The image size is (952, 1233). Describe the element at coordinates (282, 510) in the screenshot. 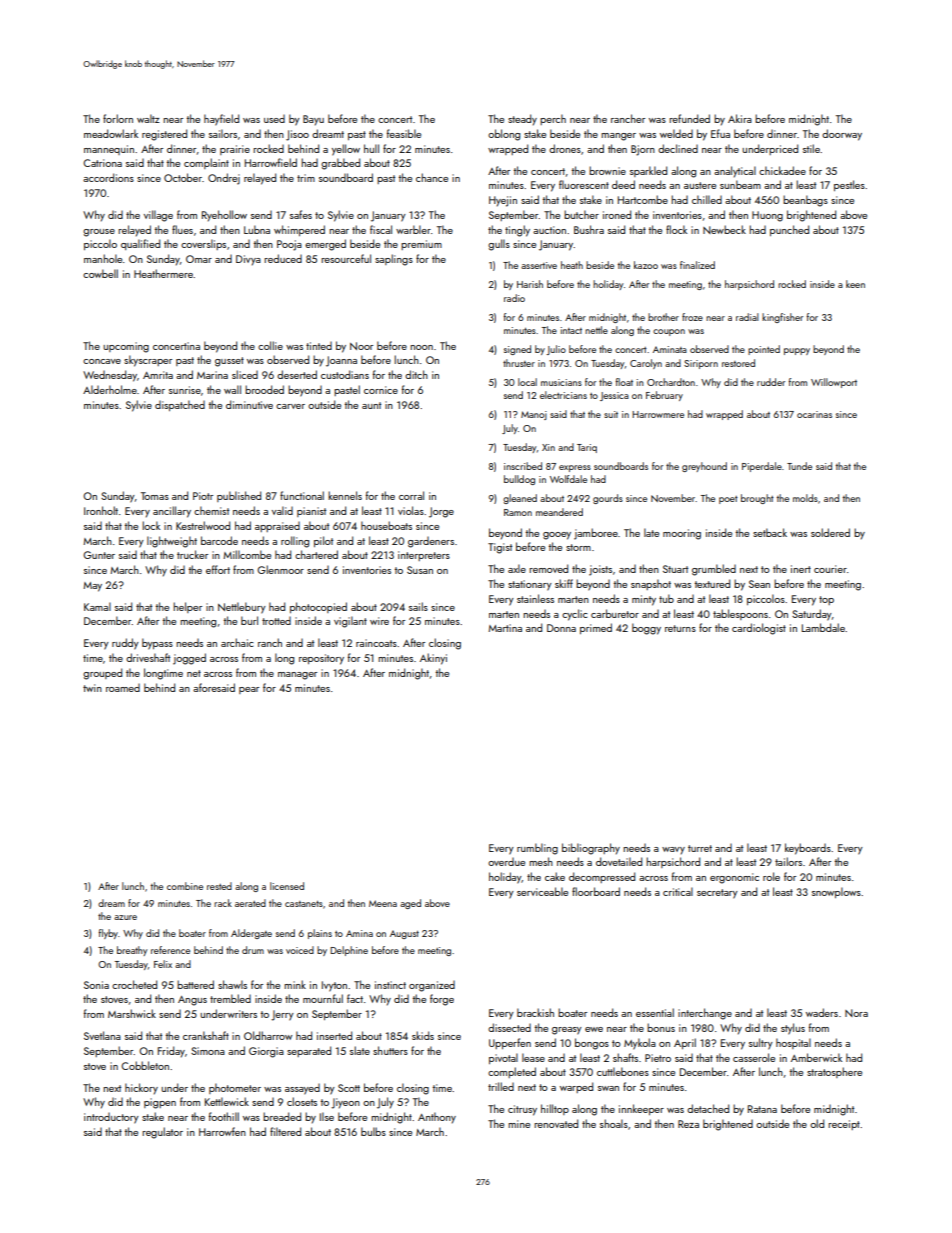

I see `valid` at that location.
